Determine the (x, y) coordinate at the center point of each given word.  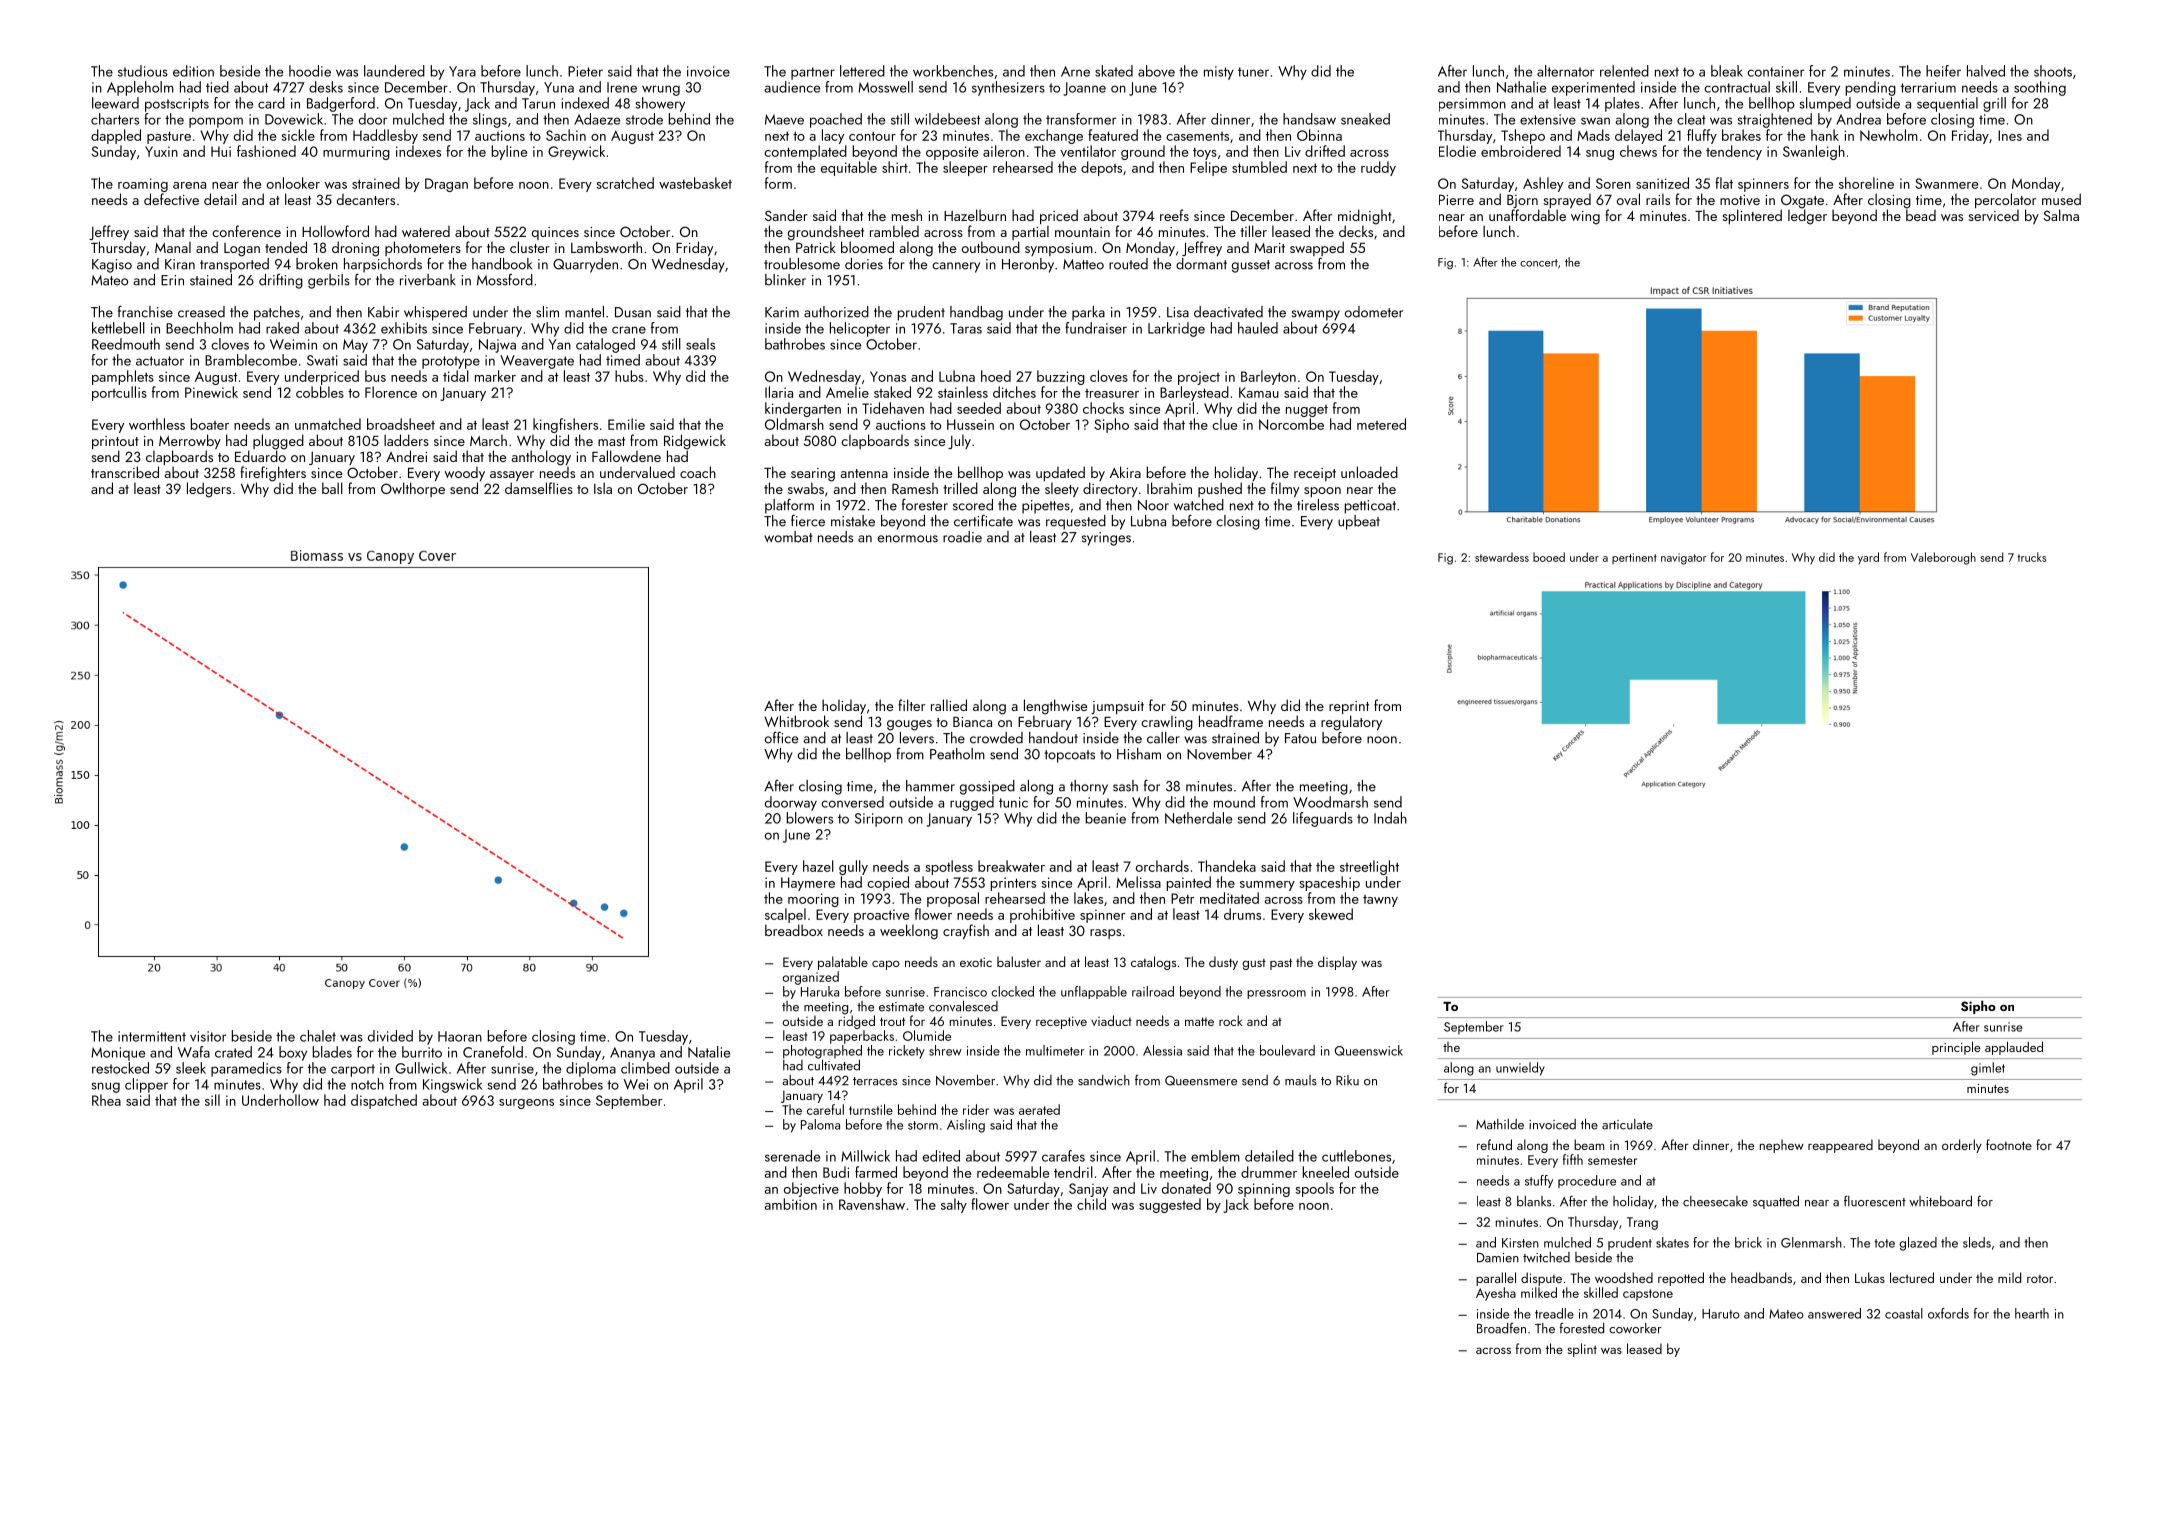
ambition (790, 1204)
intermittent (152, 1036)
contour (872, 136)
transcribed (125, 472)
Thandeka (1227, 866)
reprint (1349, 707)
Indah (1390, 818)
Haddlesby (385, 136)
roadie (962, 537)
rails (1658, 199)
